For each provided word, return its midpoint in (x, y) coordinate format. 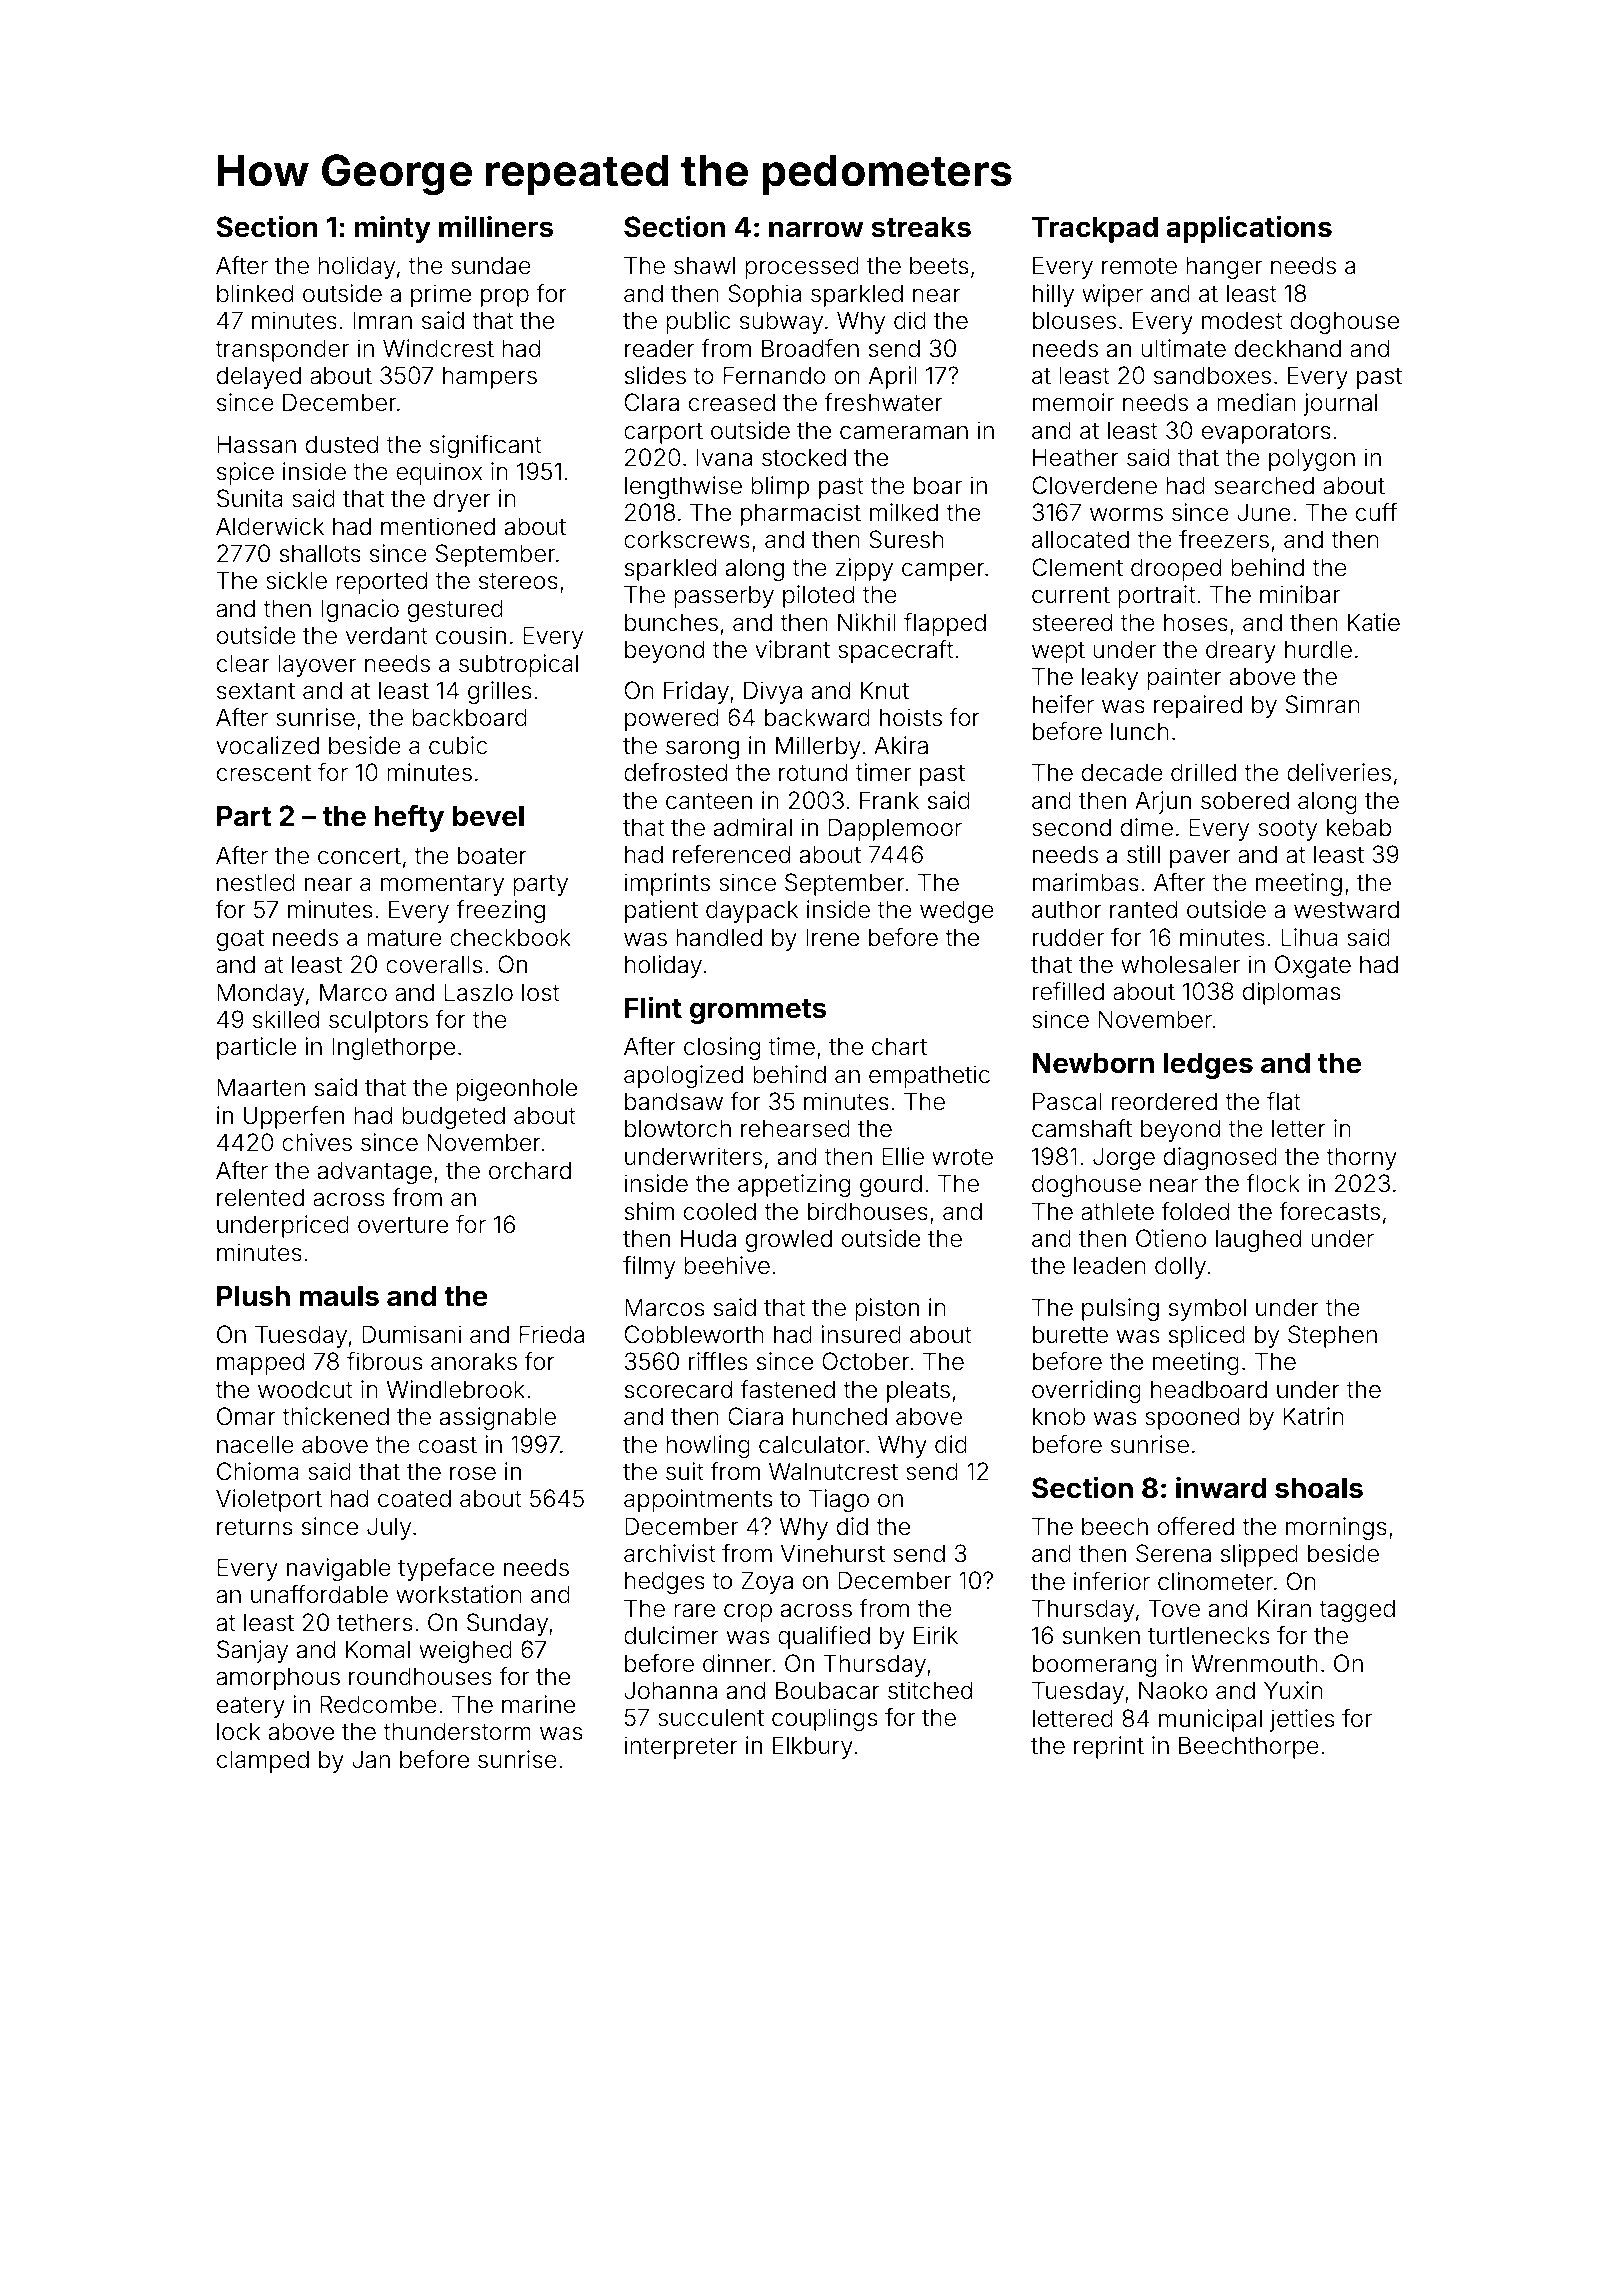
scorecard (678, 1389)
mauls (339, 1296)
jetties (1302, 1720)
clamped (263, 1761)
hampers (490, 377)
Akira (901, 745)
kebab (1359, 827)
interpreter (681, 1747)
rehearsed (795, 1128)
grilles (499, 692)
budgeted (453, 1117)
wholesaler (1180, 964)
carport (663, 433)
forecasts (1329, 1211)
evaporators (1266, 433)
